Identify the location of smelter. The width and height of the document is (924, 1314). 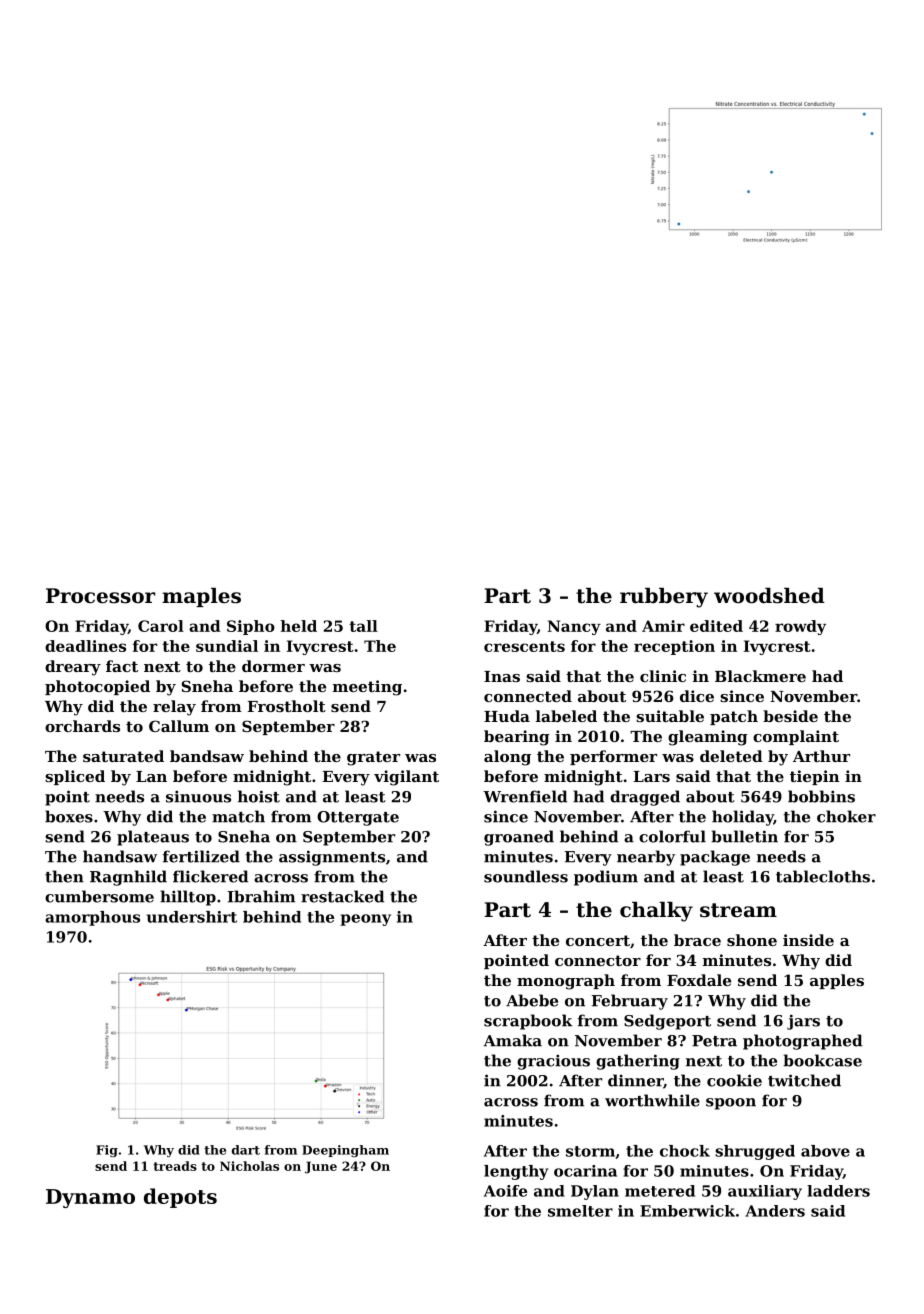
(580, 1211).
